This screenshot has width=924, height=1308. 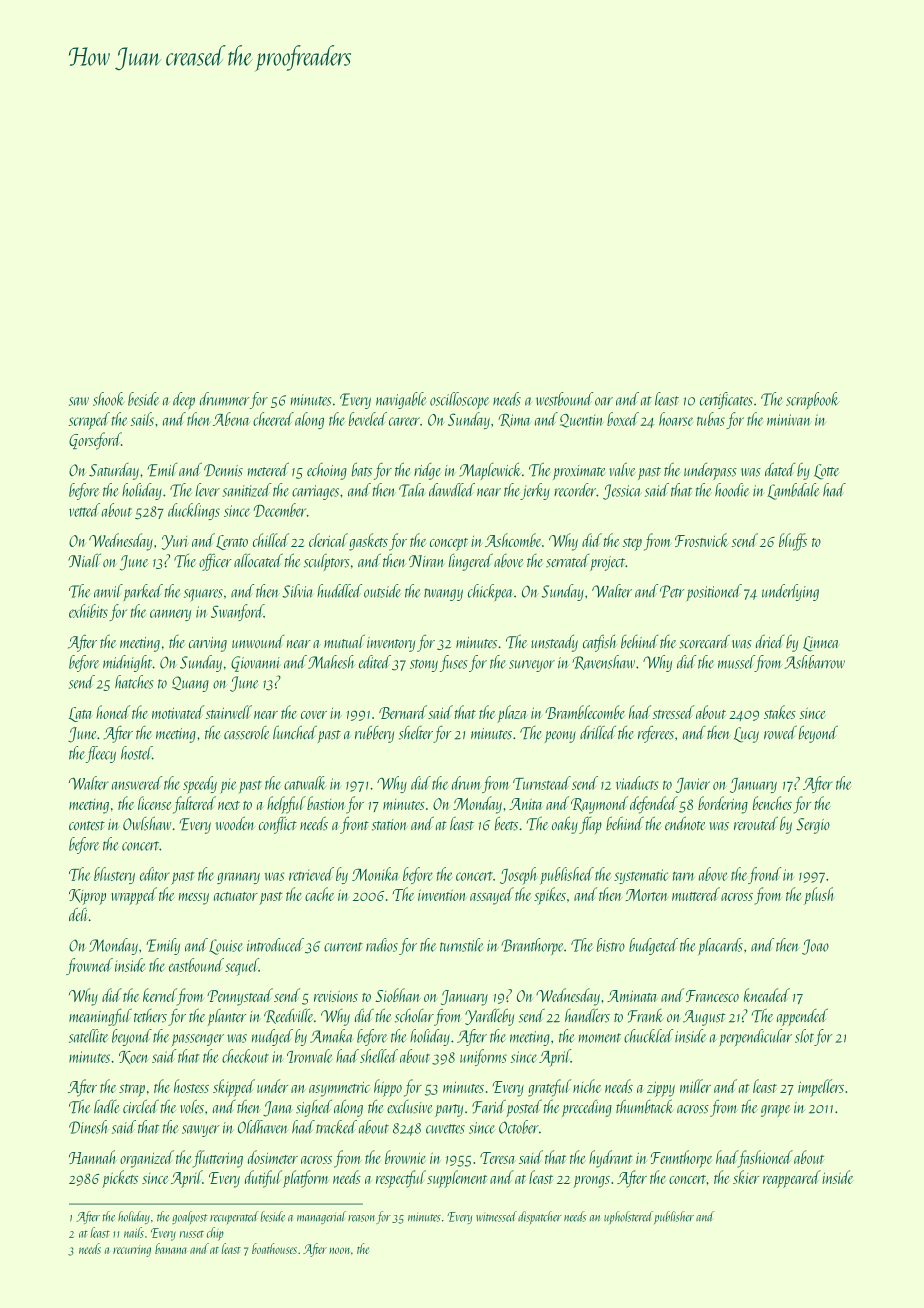 I want to click on assayed, so click(x=492, y=896).
